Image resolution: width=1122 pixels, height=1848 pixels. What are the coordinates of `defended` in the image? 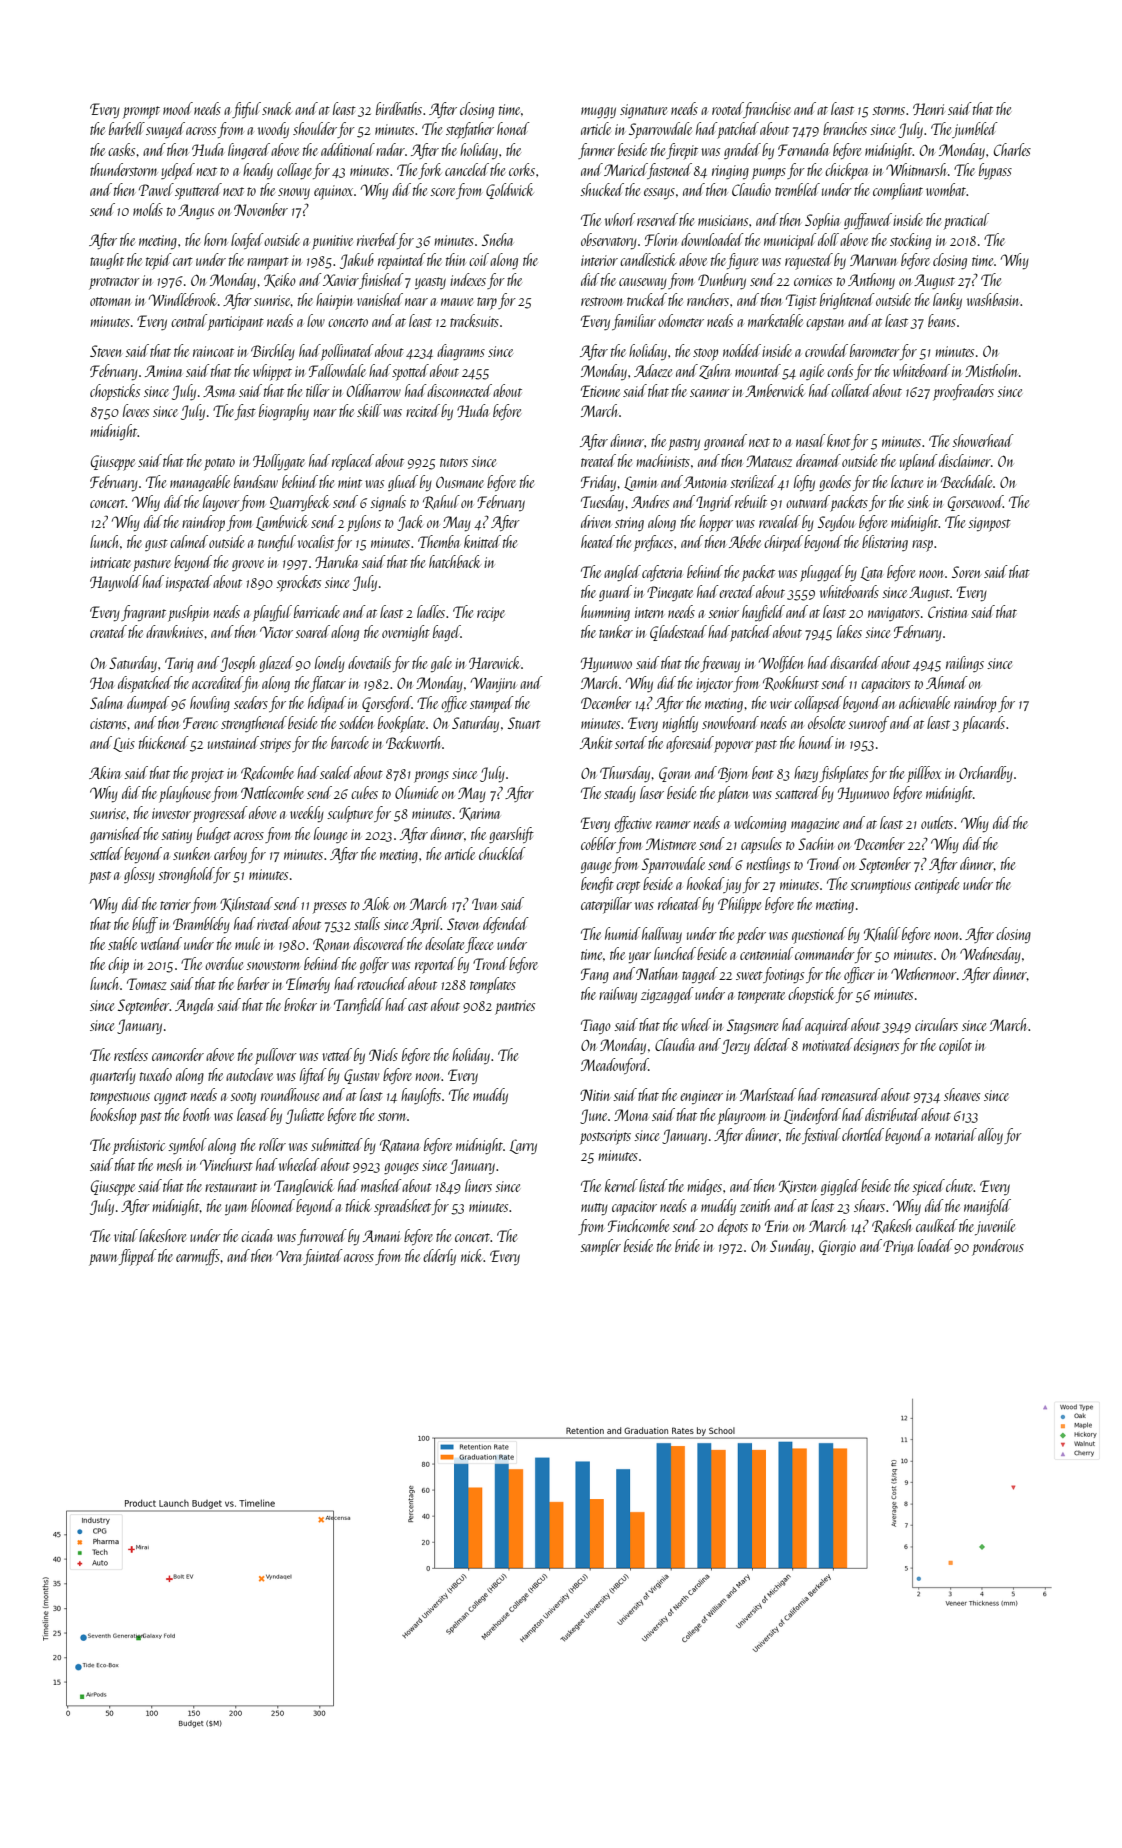 It's located at (506, 925).
